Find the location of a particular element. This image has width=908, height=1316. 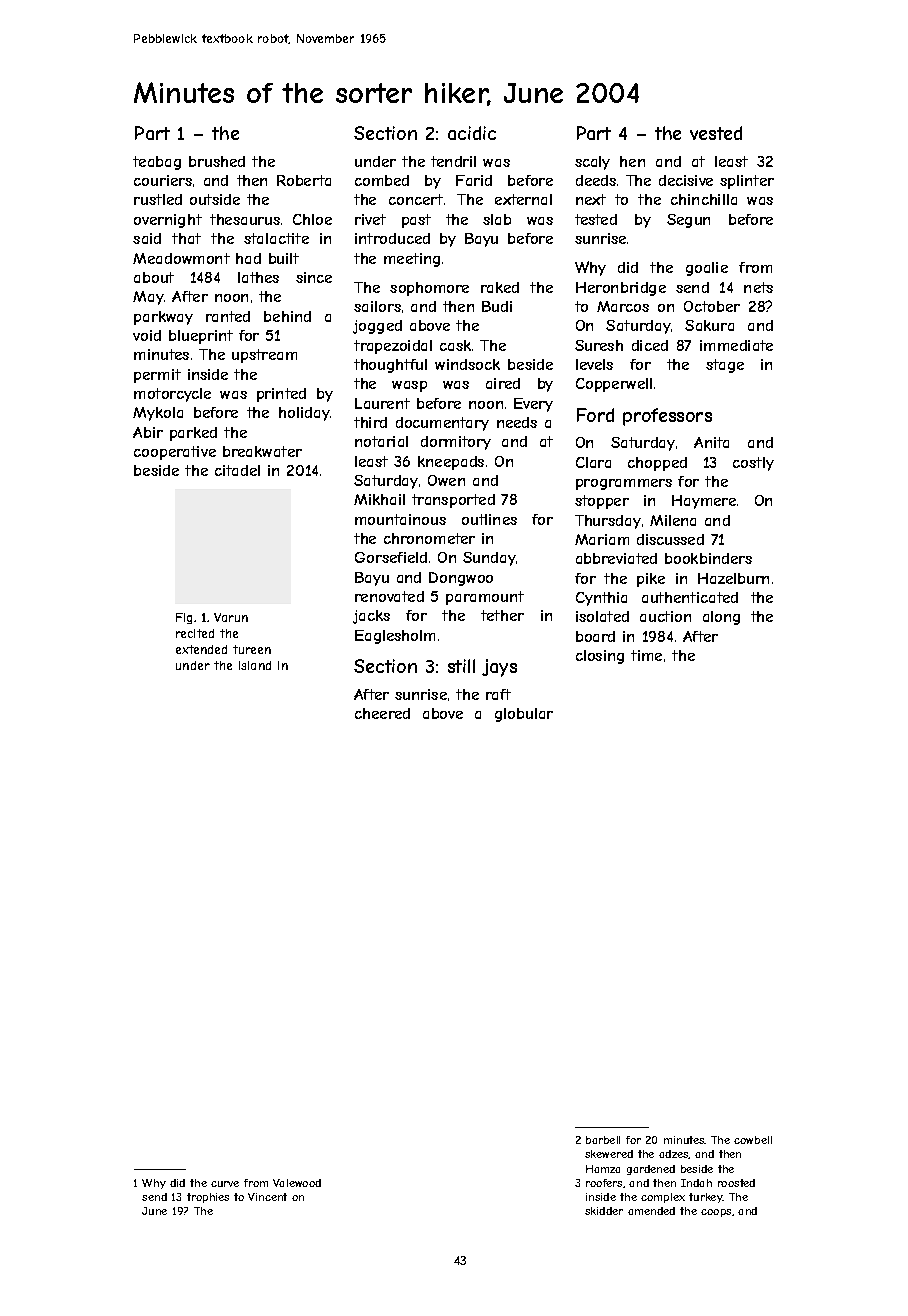

costly is located at coordinates (753, 464).
